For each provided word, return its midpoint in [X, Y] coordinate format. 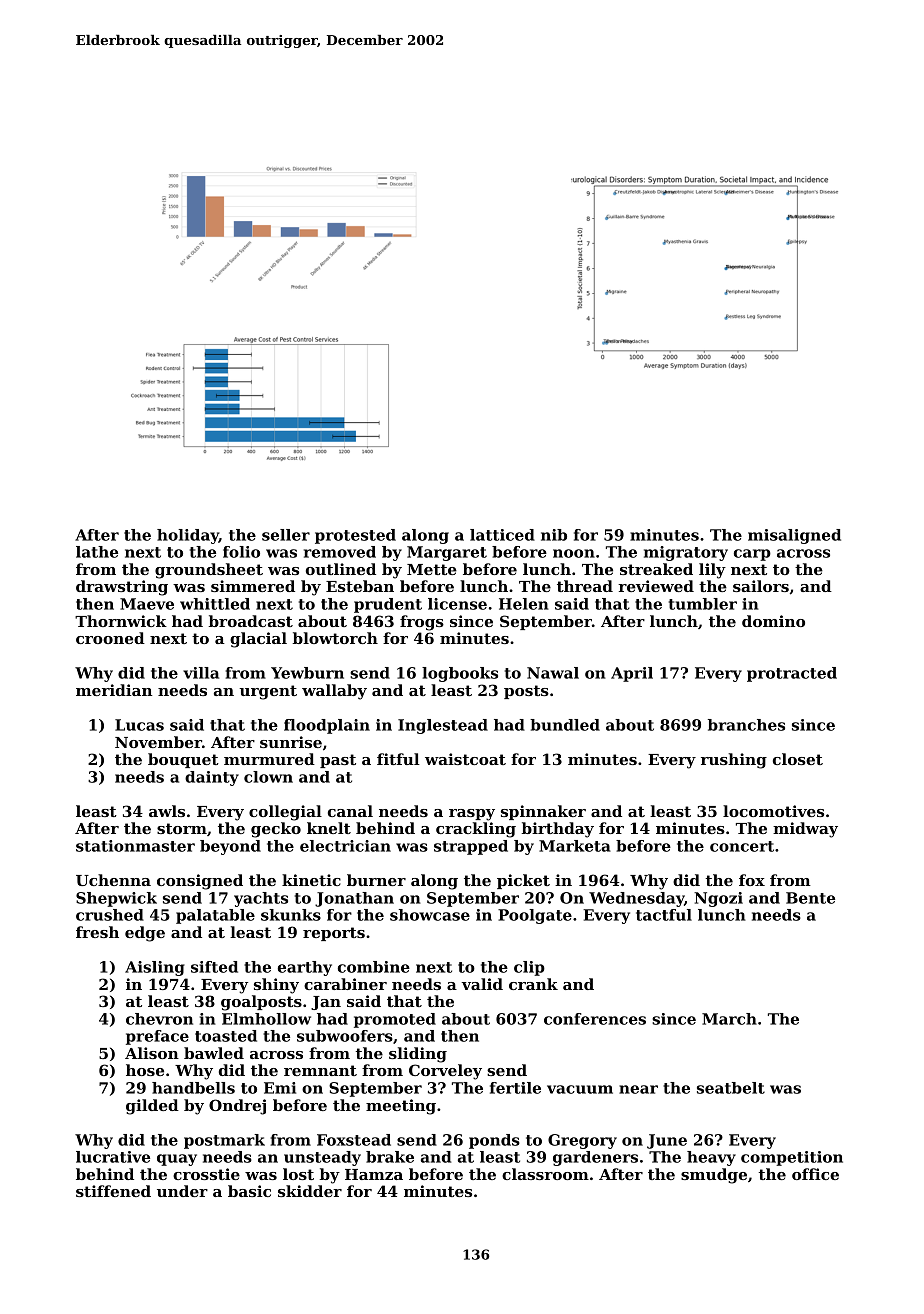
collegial [285, 813]
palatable [215, 916]
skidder [310, 1191]
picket [523, 881]
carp [752, 555]
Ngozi [718, 899]
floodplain [327, 726]
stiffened [113, 1191]
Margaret [447, 553]
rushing [734, 761]
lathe [97, 552]
